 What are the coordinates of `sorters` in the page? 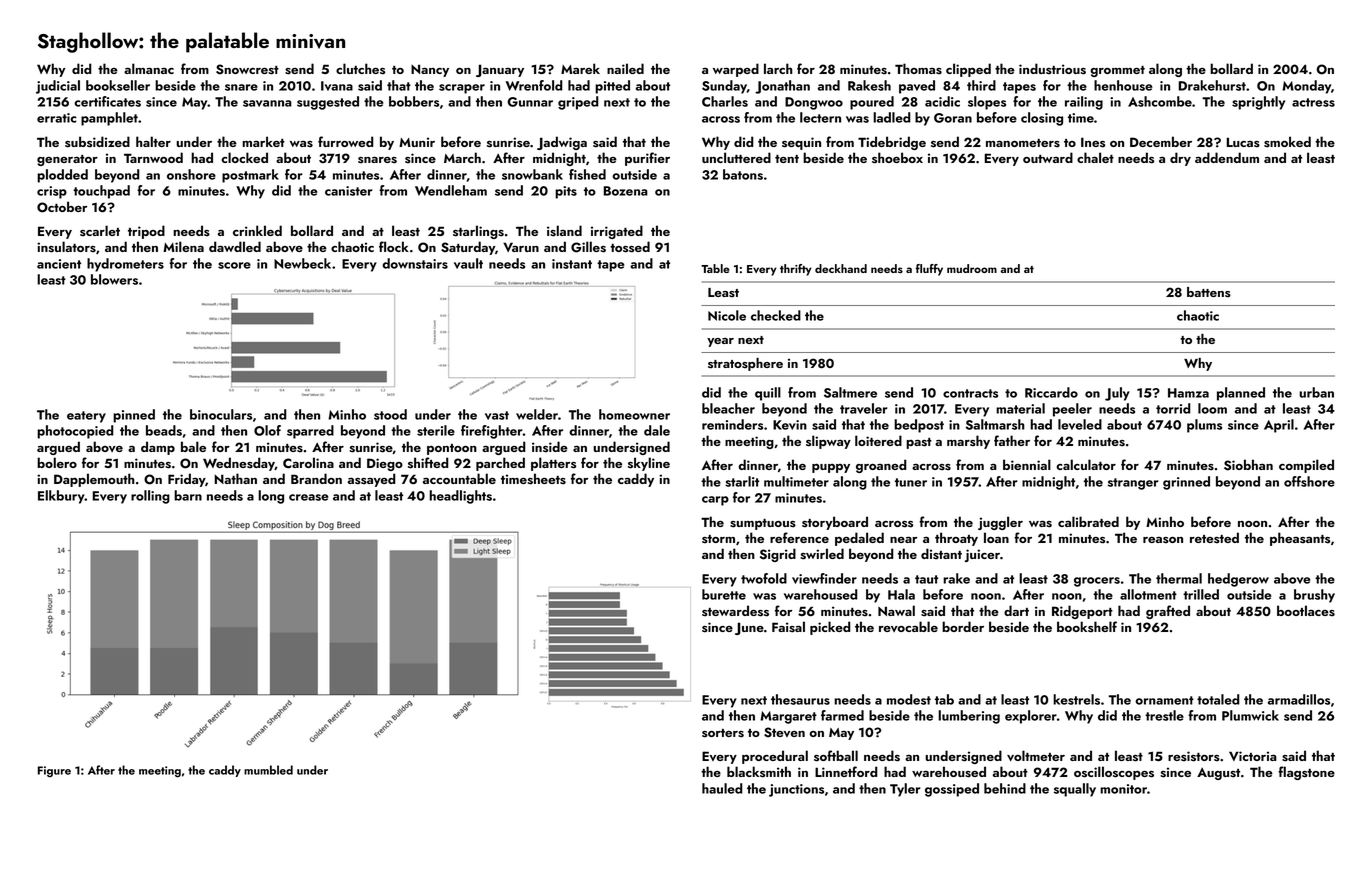 It's located at (723, 733).
